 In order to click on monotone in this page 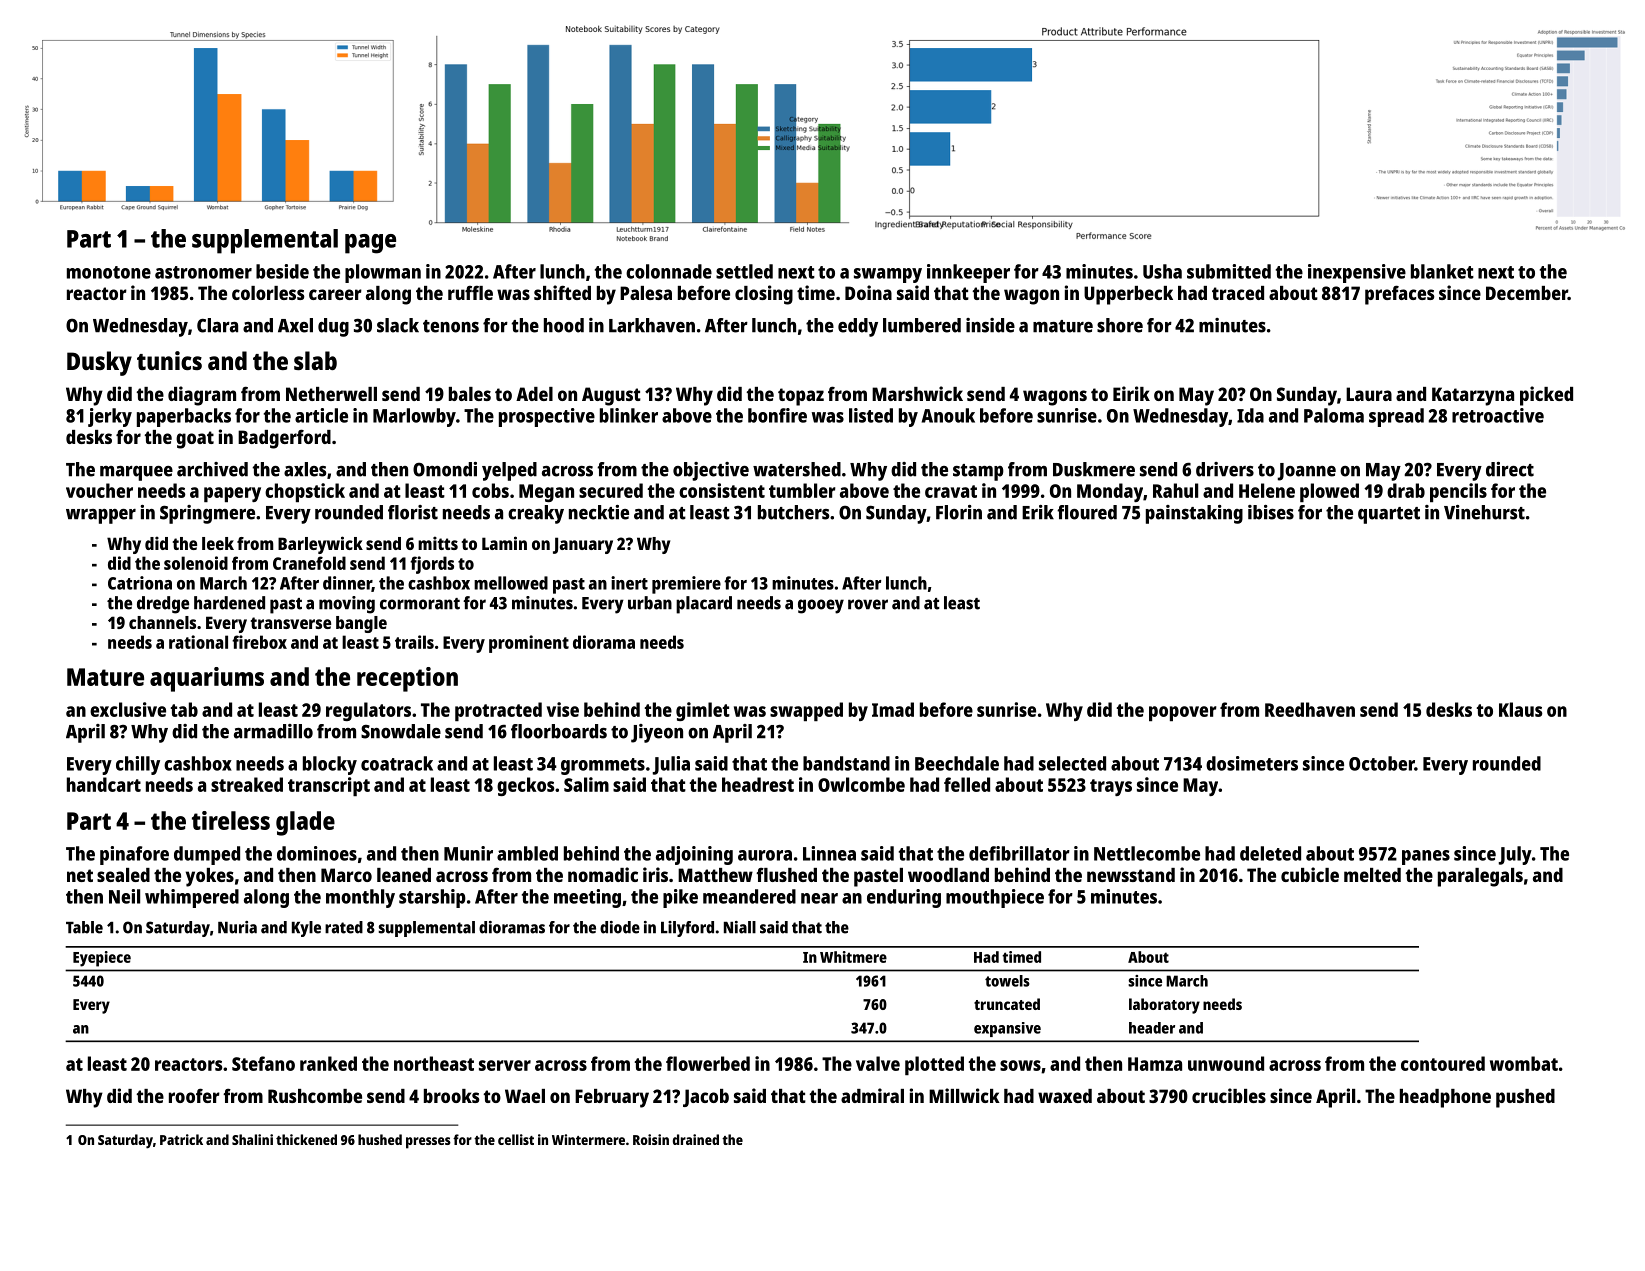, I will do `click(109, 272)`.
